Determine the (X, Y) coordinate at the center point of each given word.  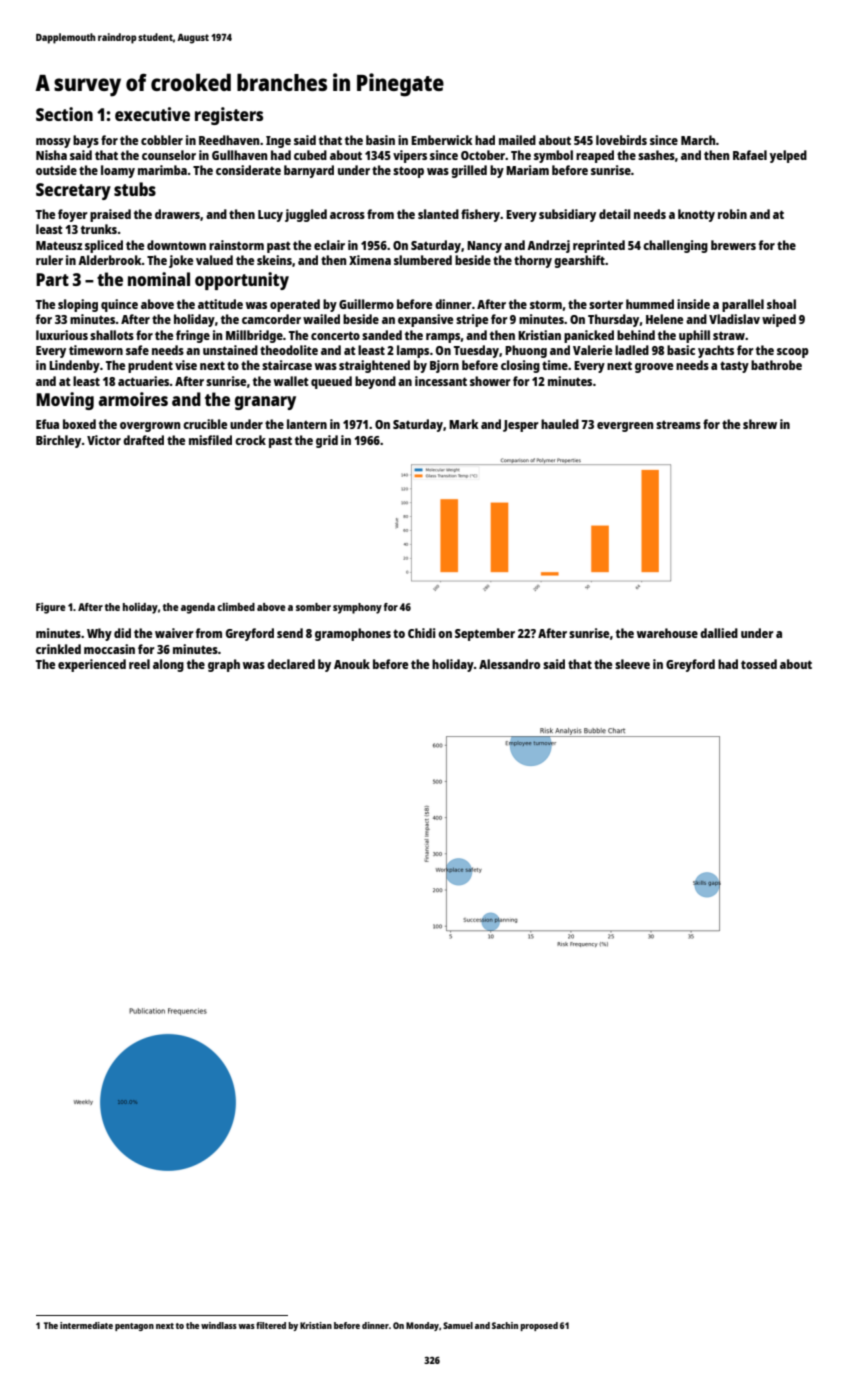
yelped (788, 156)
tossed (759, 664)
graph (224, 665)
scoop (793, 353)
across (347, 215)
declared (291, 664)
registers (229, 116)
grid (327, 441)
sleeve (632, 664)
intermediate (86, 1325)
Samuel (458, 1325)
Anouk (352, 664)
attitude (220, 304)
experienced (92, 665)
